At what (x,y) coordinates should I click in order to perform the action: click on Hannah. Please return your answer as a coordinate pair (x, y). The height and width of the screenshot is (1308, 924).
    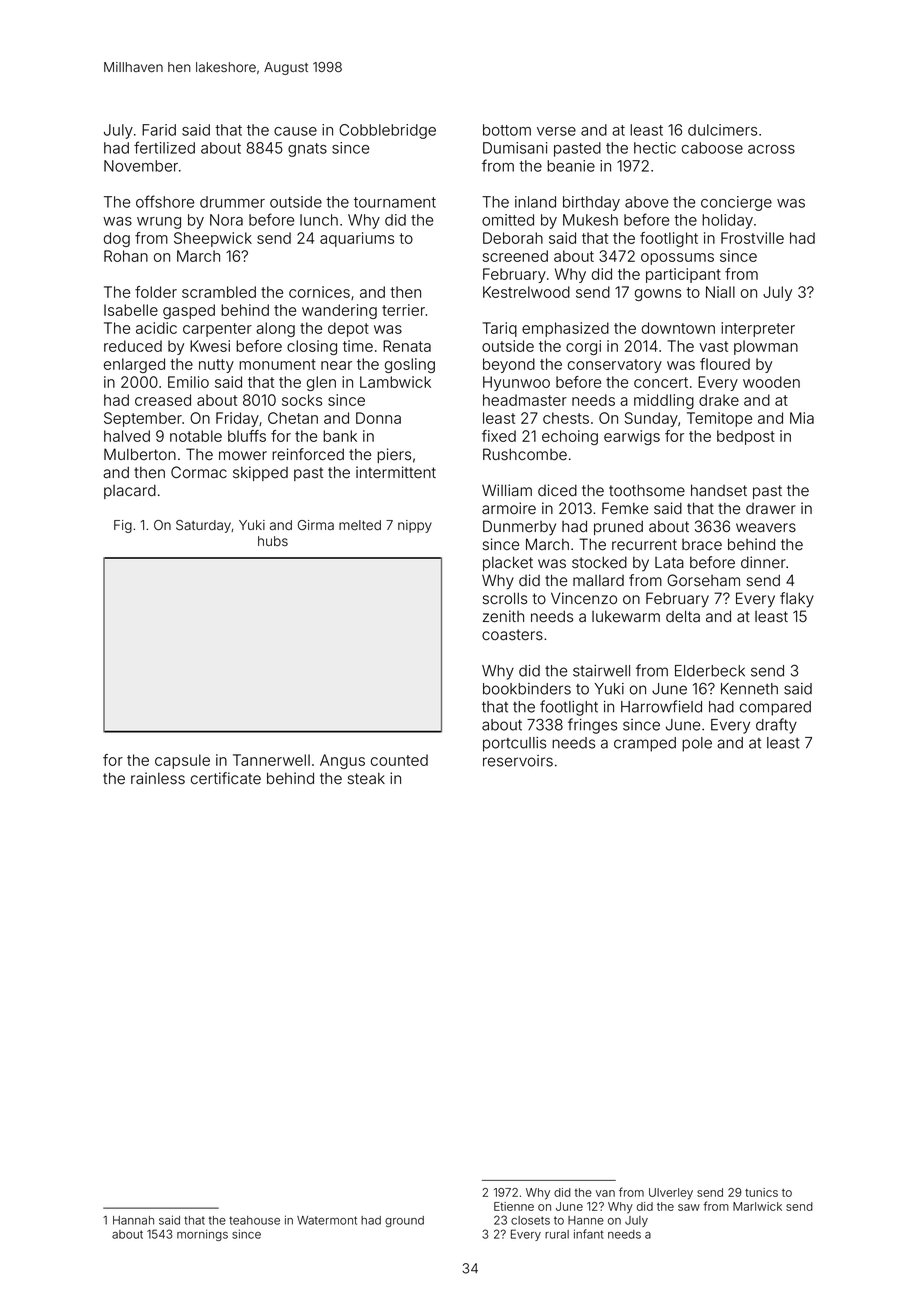
    Looking at the image, I should click on (133, 1220).
